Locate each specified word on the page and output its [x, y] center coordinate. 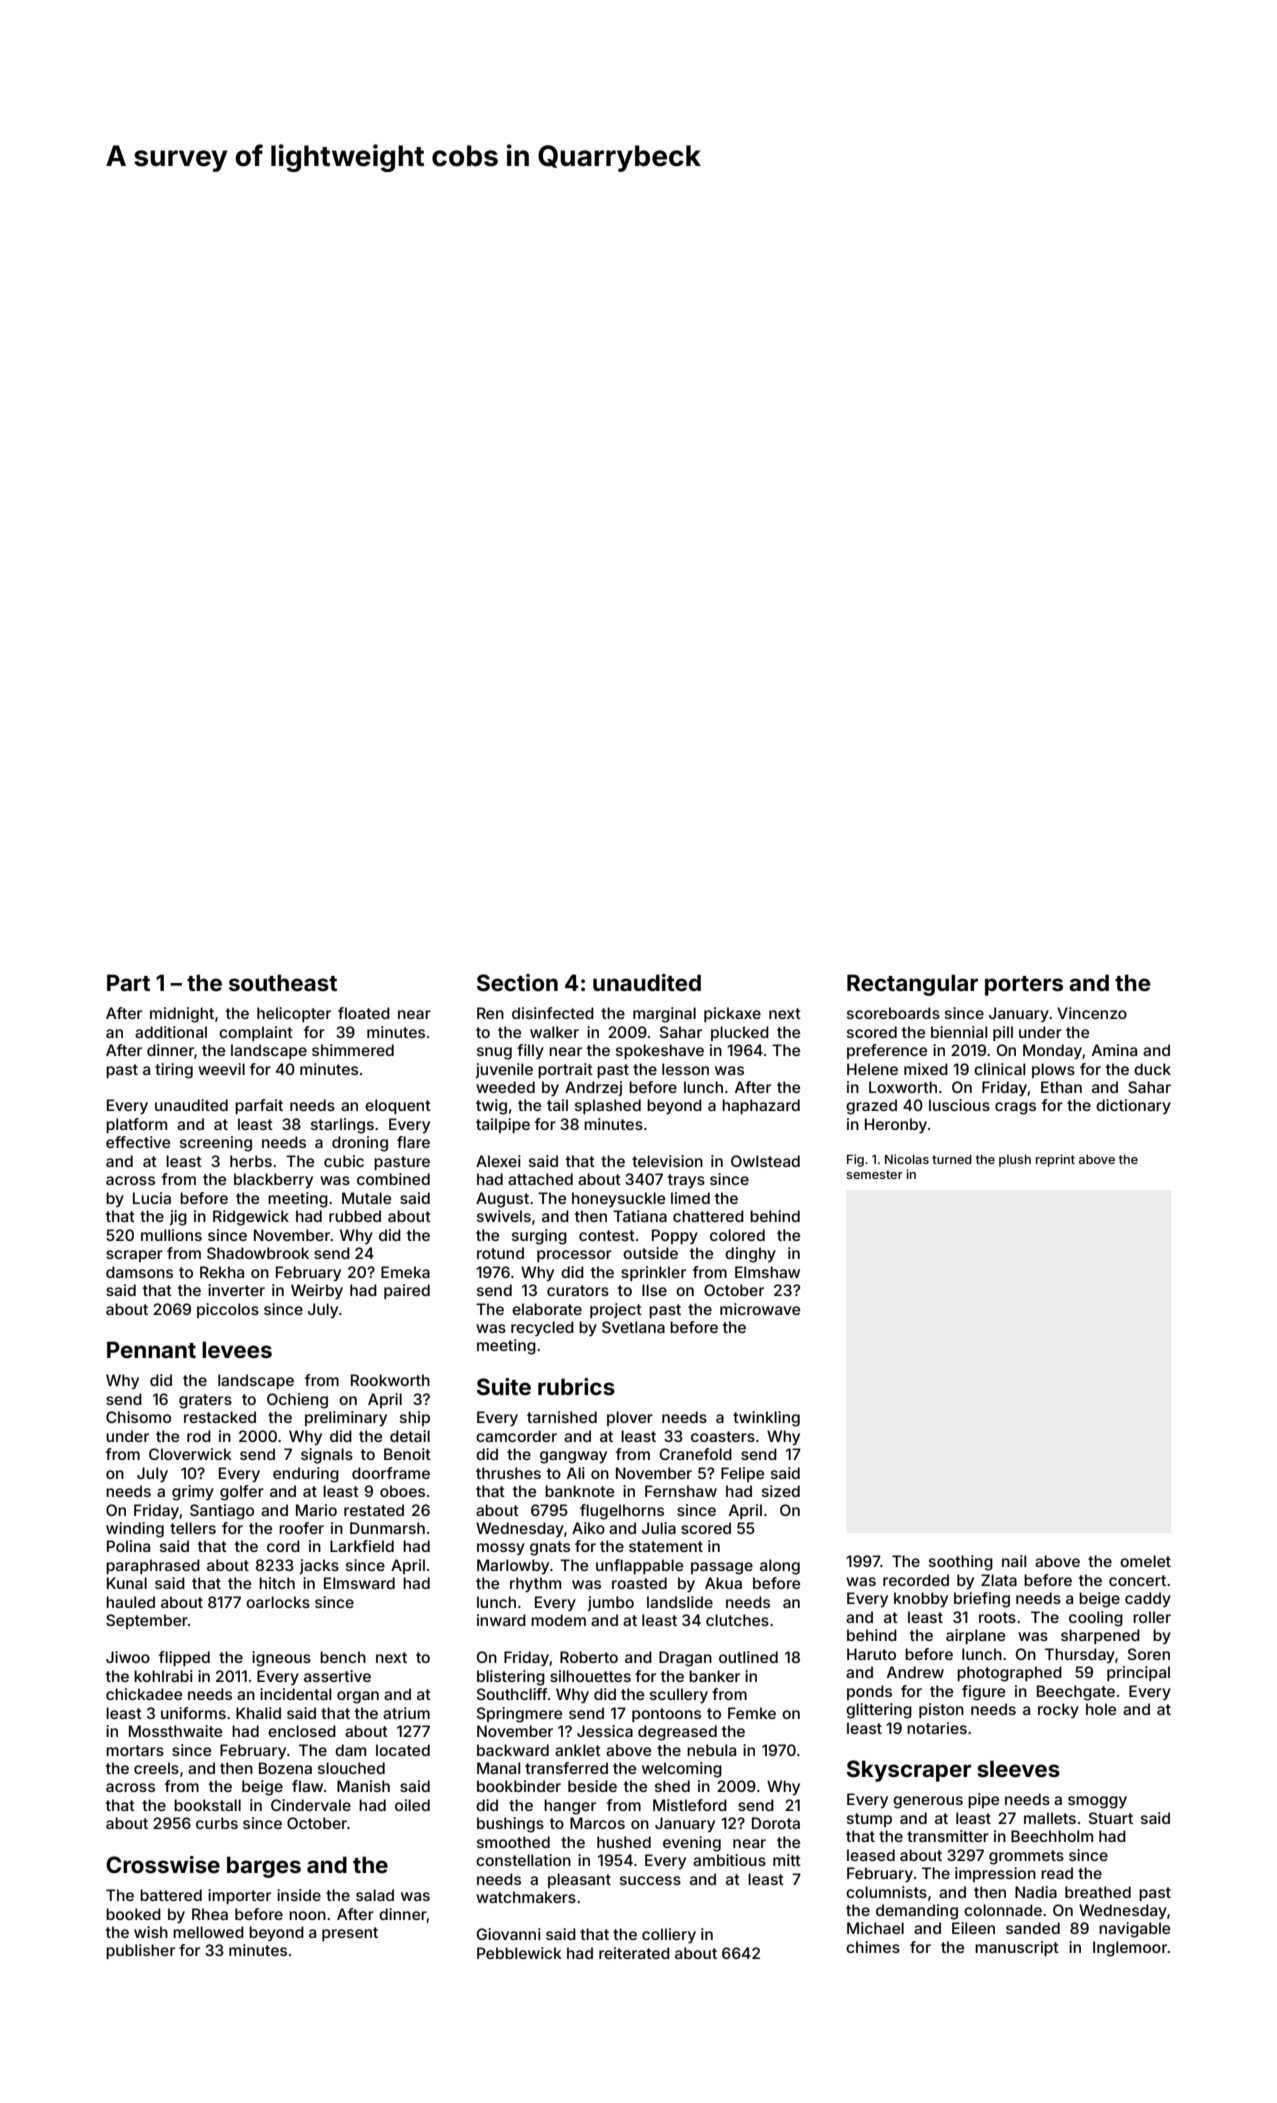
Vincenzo [1092, 1013]
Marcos [597, 1823]
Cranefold [696, 1454]
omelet [1145, 1561]
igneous [281, 1659]
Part [128, 982]
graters [205, 1401]
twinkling [766, 1419]
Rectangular [912, 985]
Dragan [685, 1659]
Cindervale [311, 1805]
